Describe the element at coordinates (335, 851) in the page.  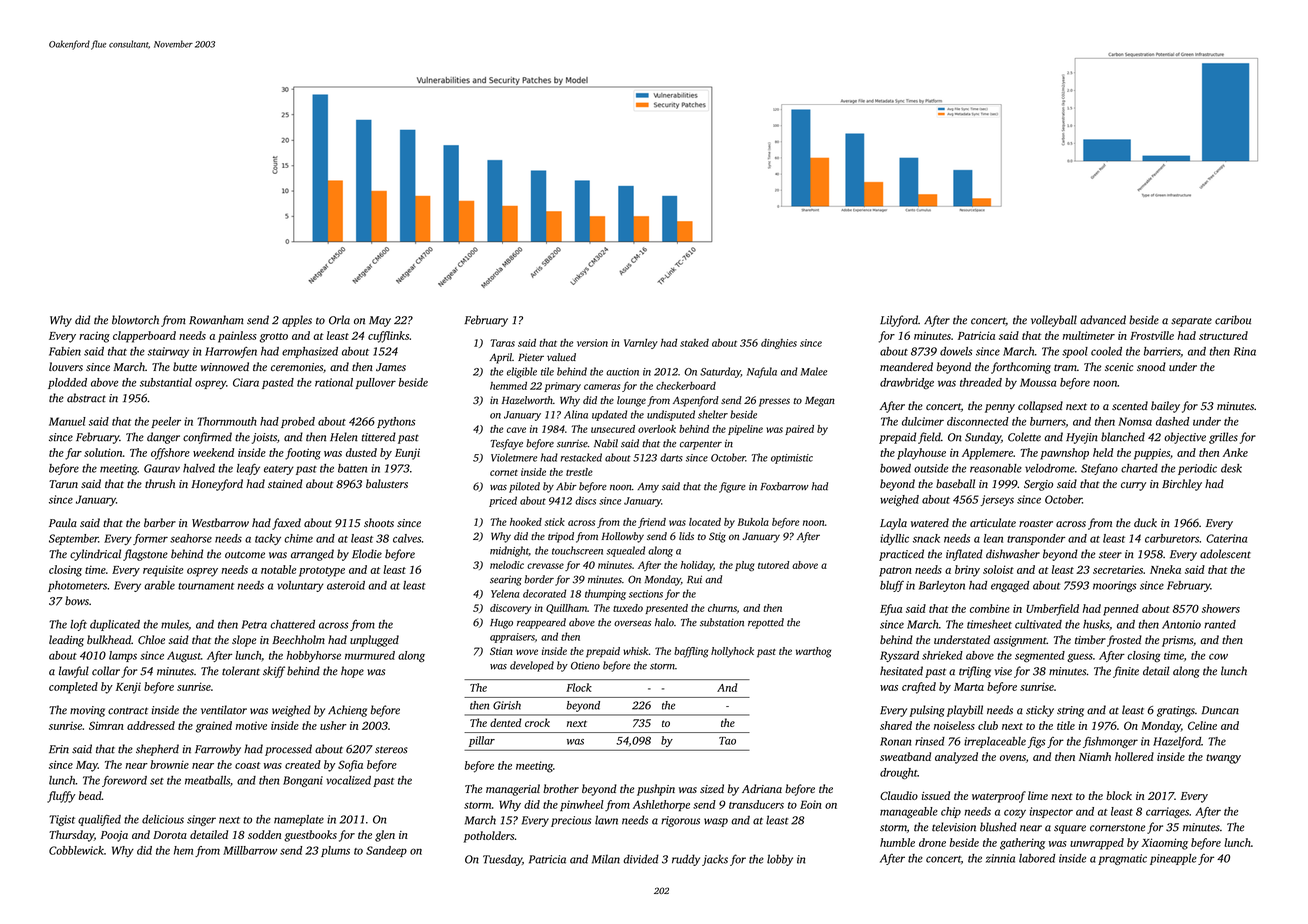
I see `plums` at that location.
